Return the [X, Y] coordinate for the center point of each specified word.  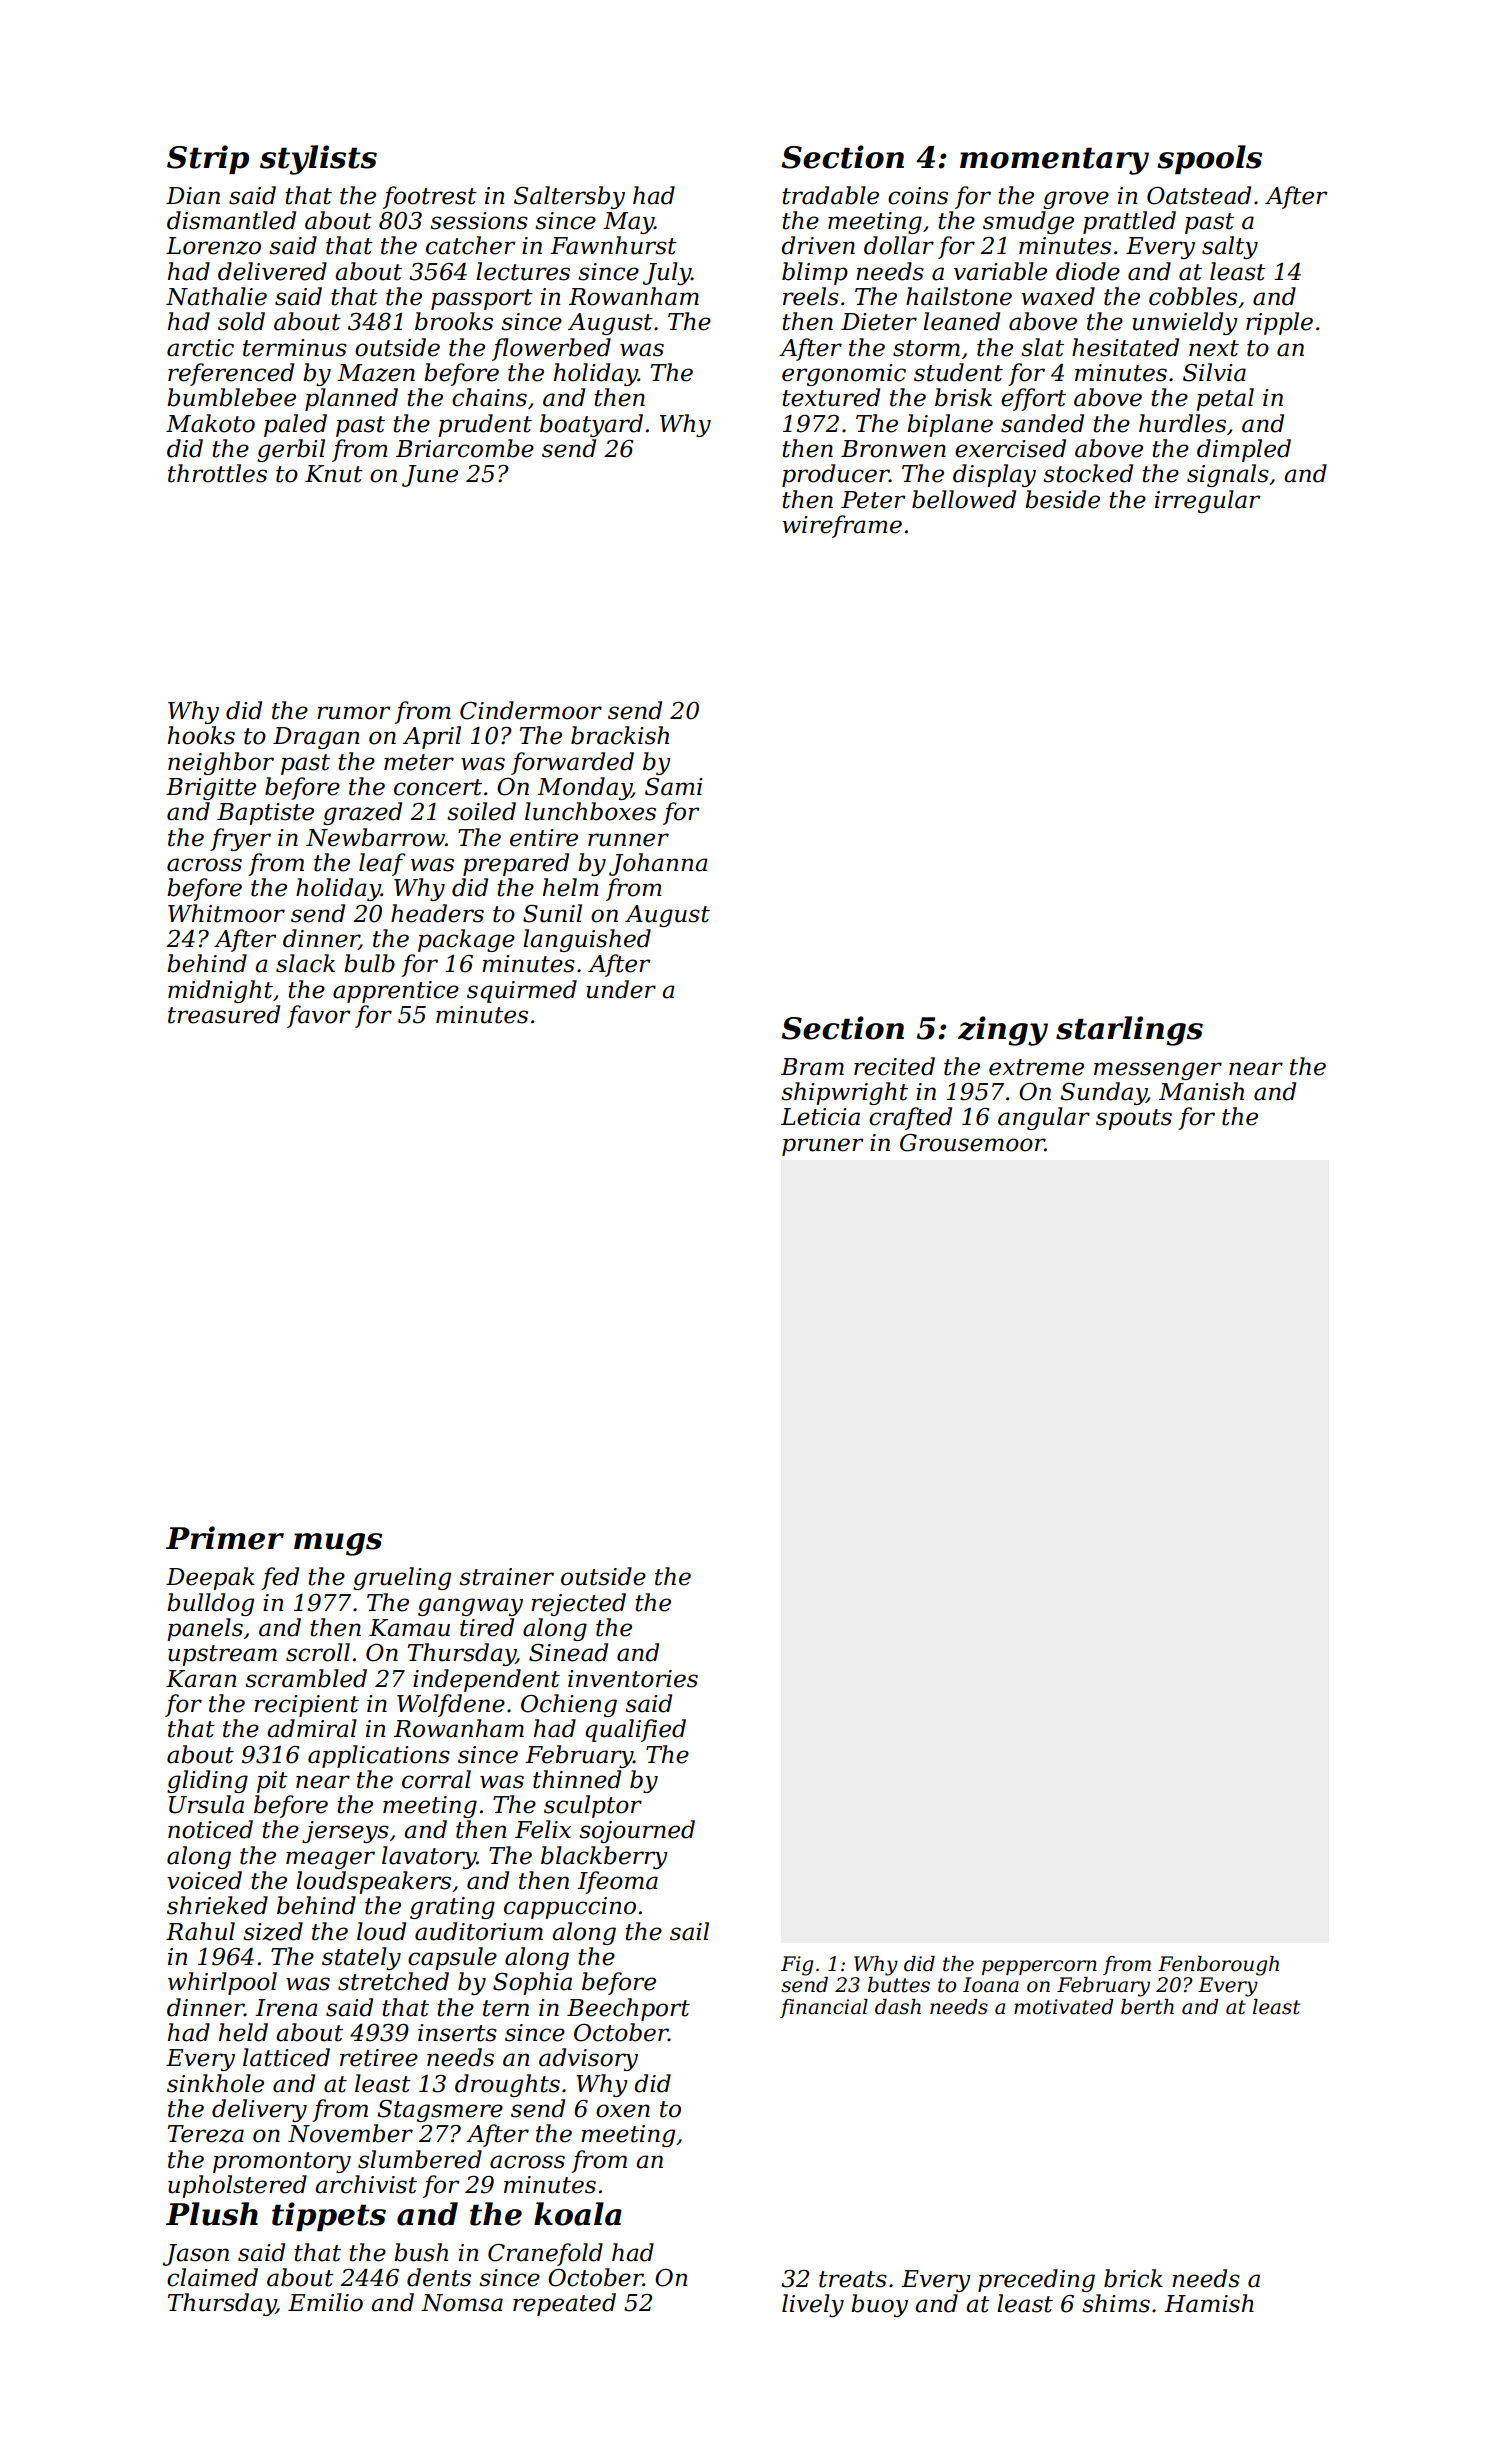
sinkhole [215, 2083]
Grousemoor [972, 1143]
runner [628, 840]
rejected [578, 1604]
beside [1062, 499]
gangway [470, 1607]
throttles [217, 473]
